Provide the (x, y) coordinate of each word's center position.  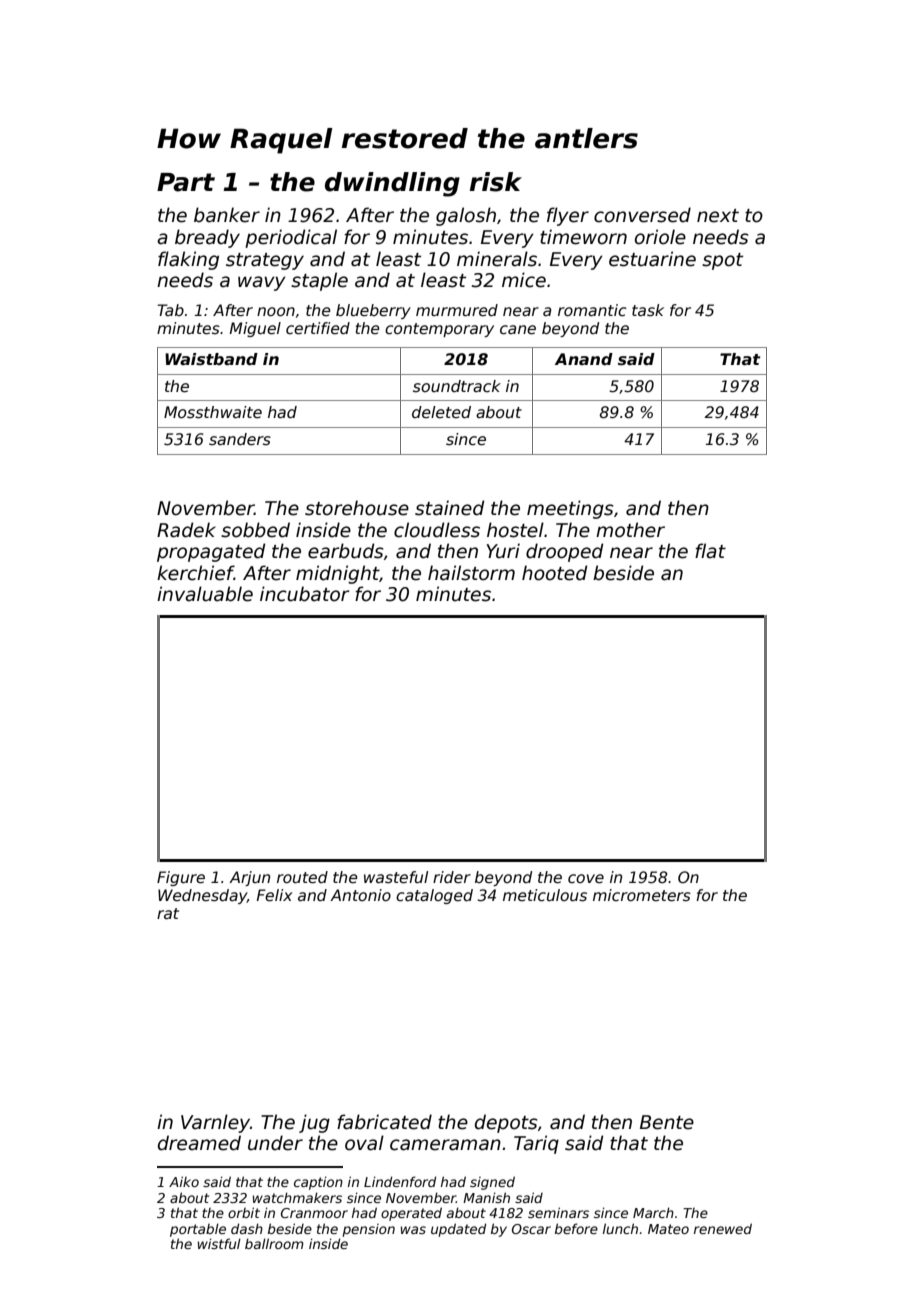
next (718, 216)
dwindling (392, 184)
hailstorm (471, 573)
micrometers (642, 895)
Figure (181, 878)
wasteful (396, 877)
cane (518, 330)
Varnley (215, 1123)
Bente (667, 1122)
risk (496, 182)
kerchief (195, 573)
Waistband (211, 359)
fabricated (384, 1122)
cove (586, 878)
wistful (219, 1243)
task (648, 310)
